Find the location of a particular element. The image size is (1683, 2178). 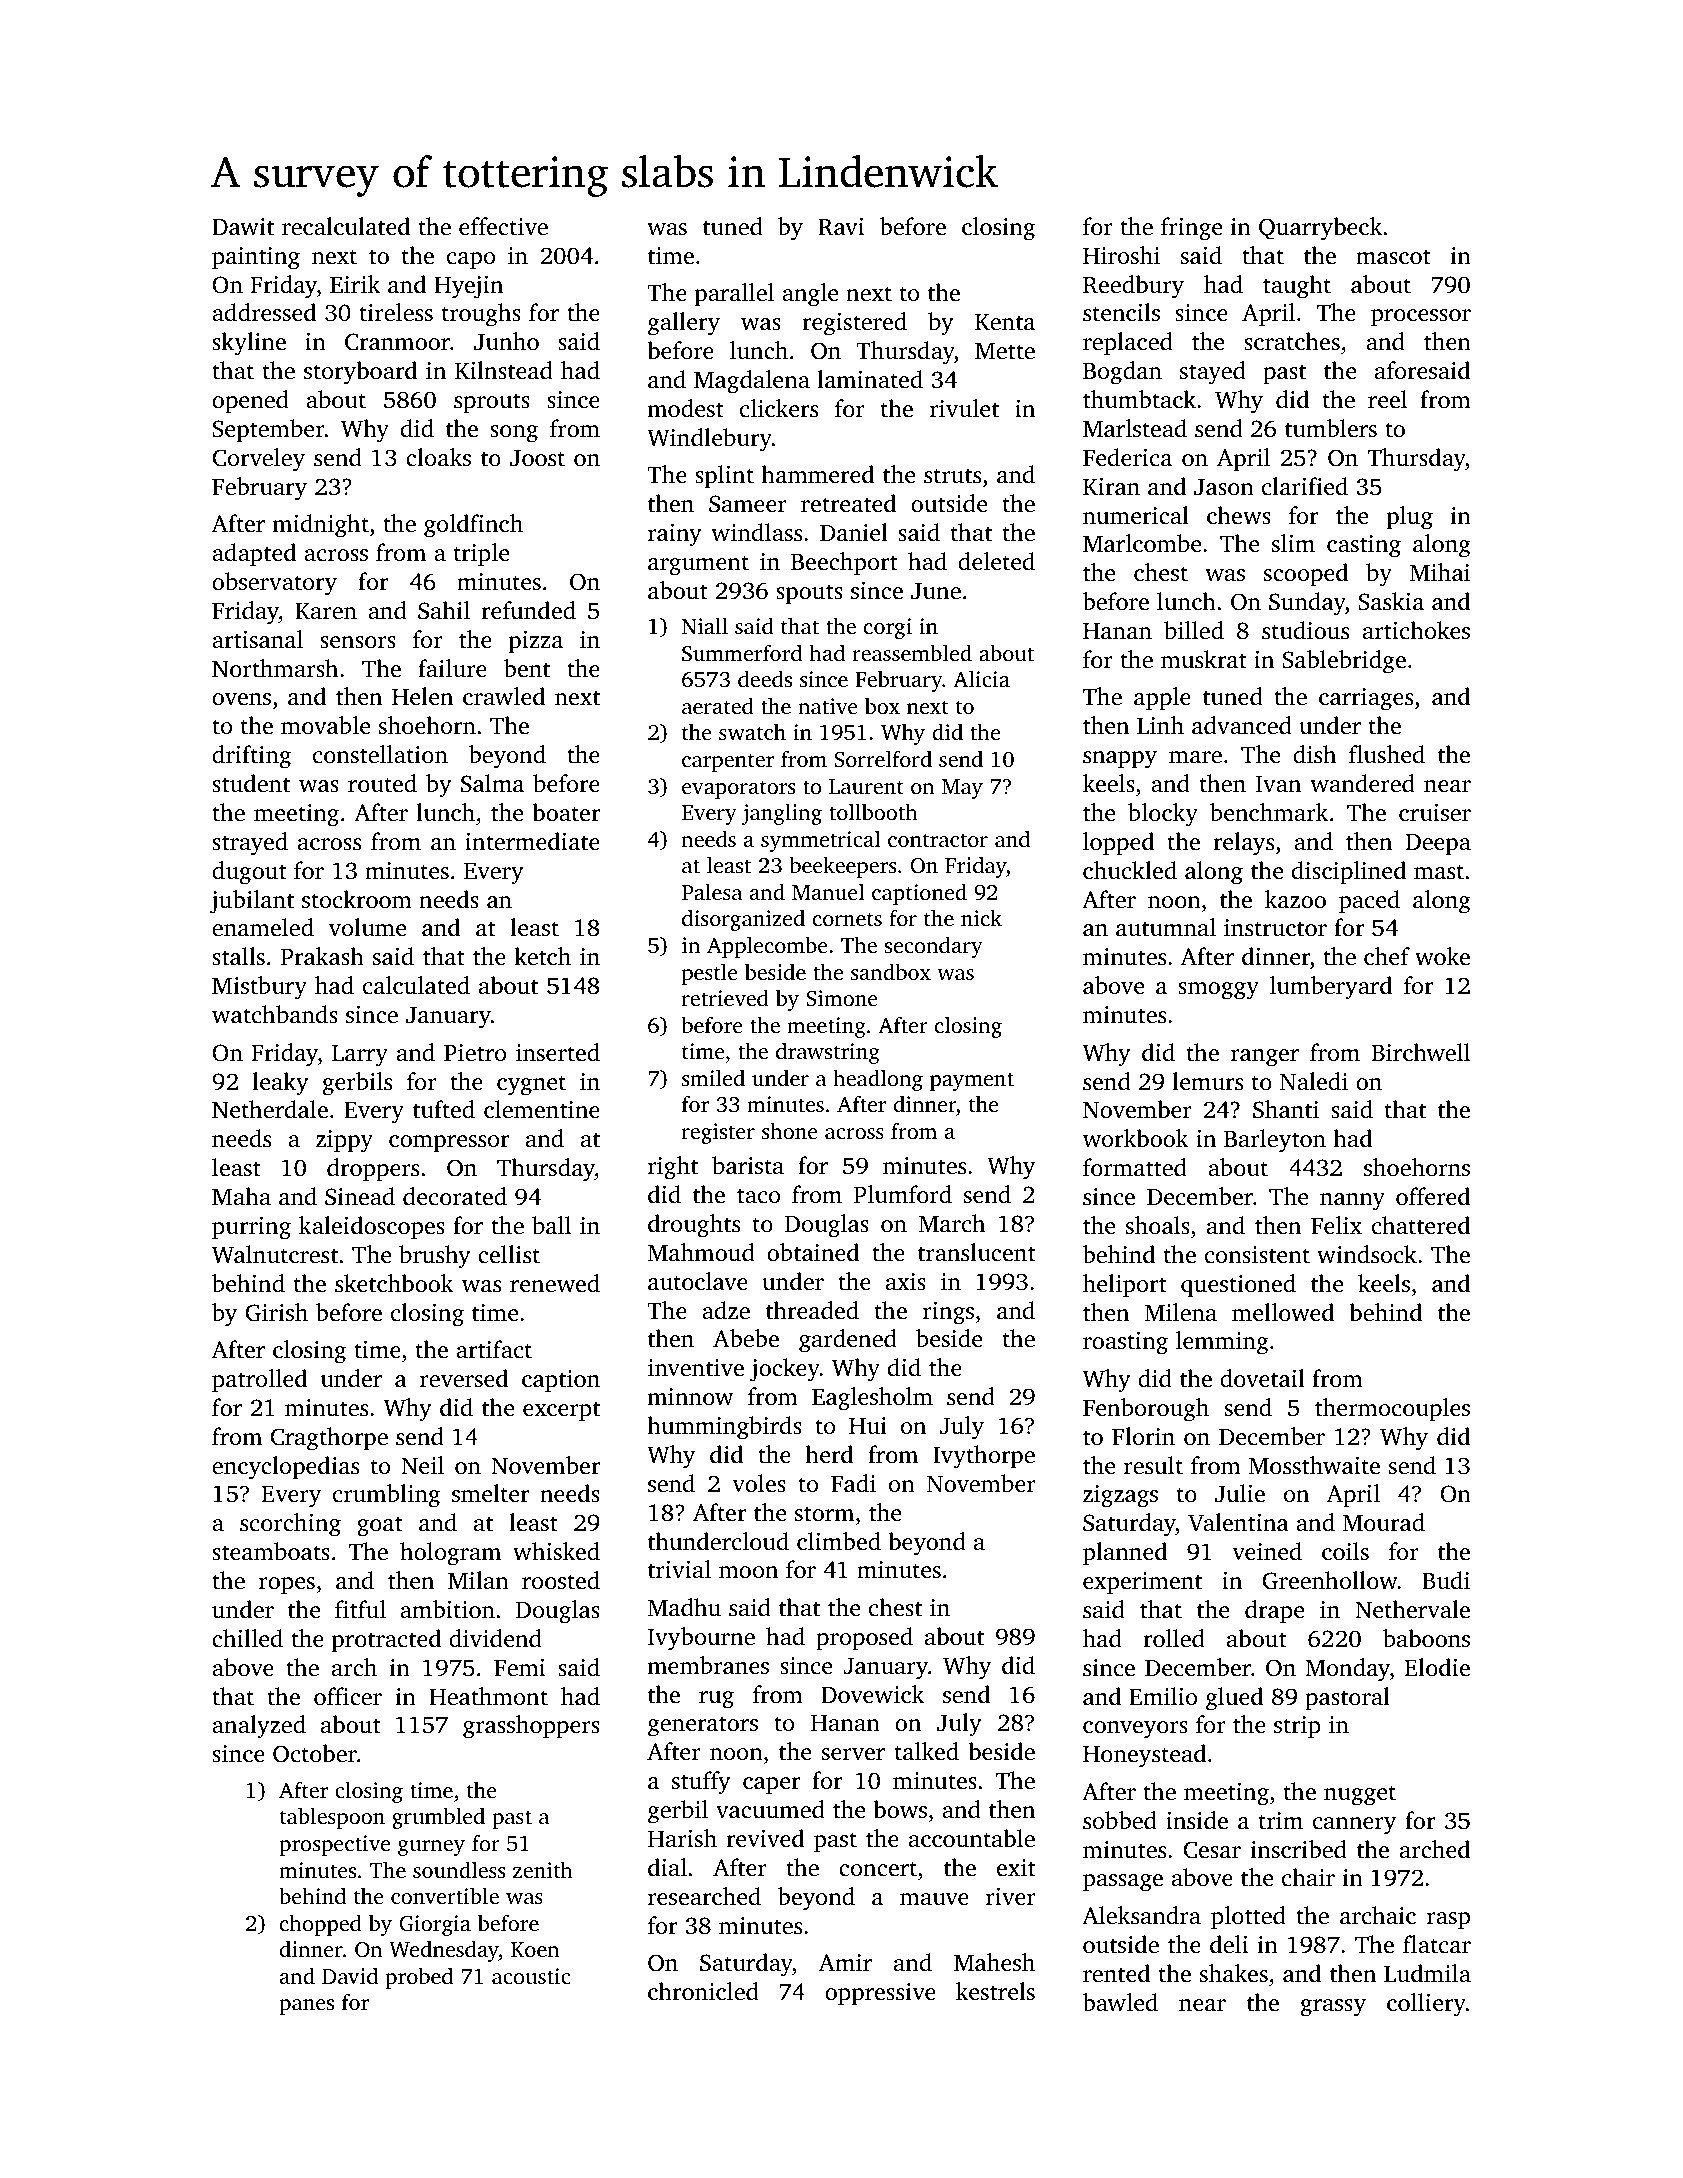

probed is located at coordinates (419, 1978).
